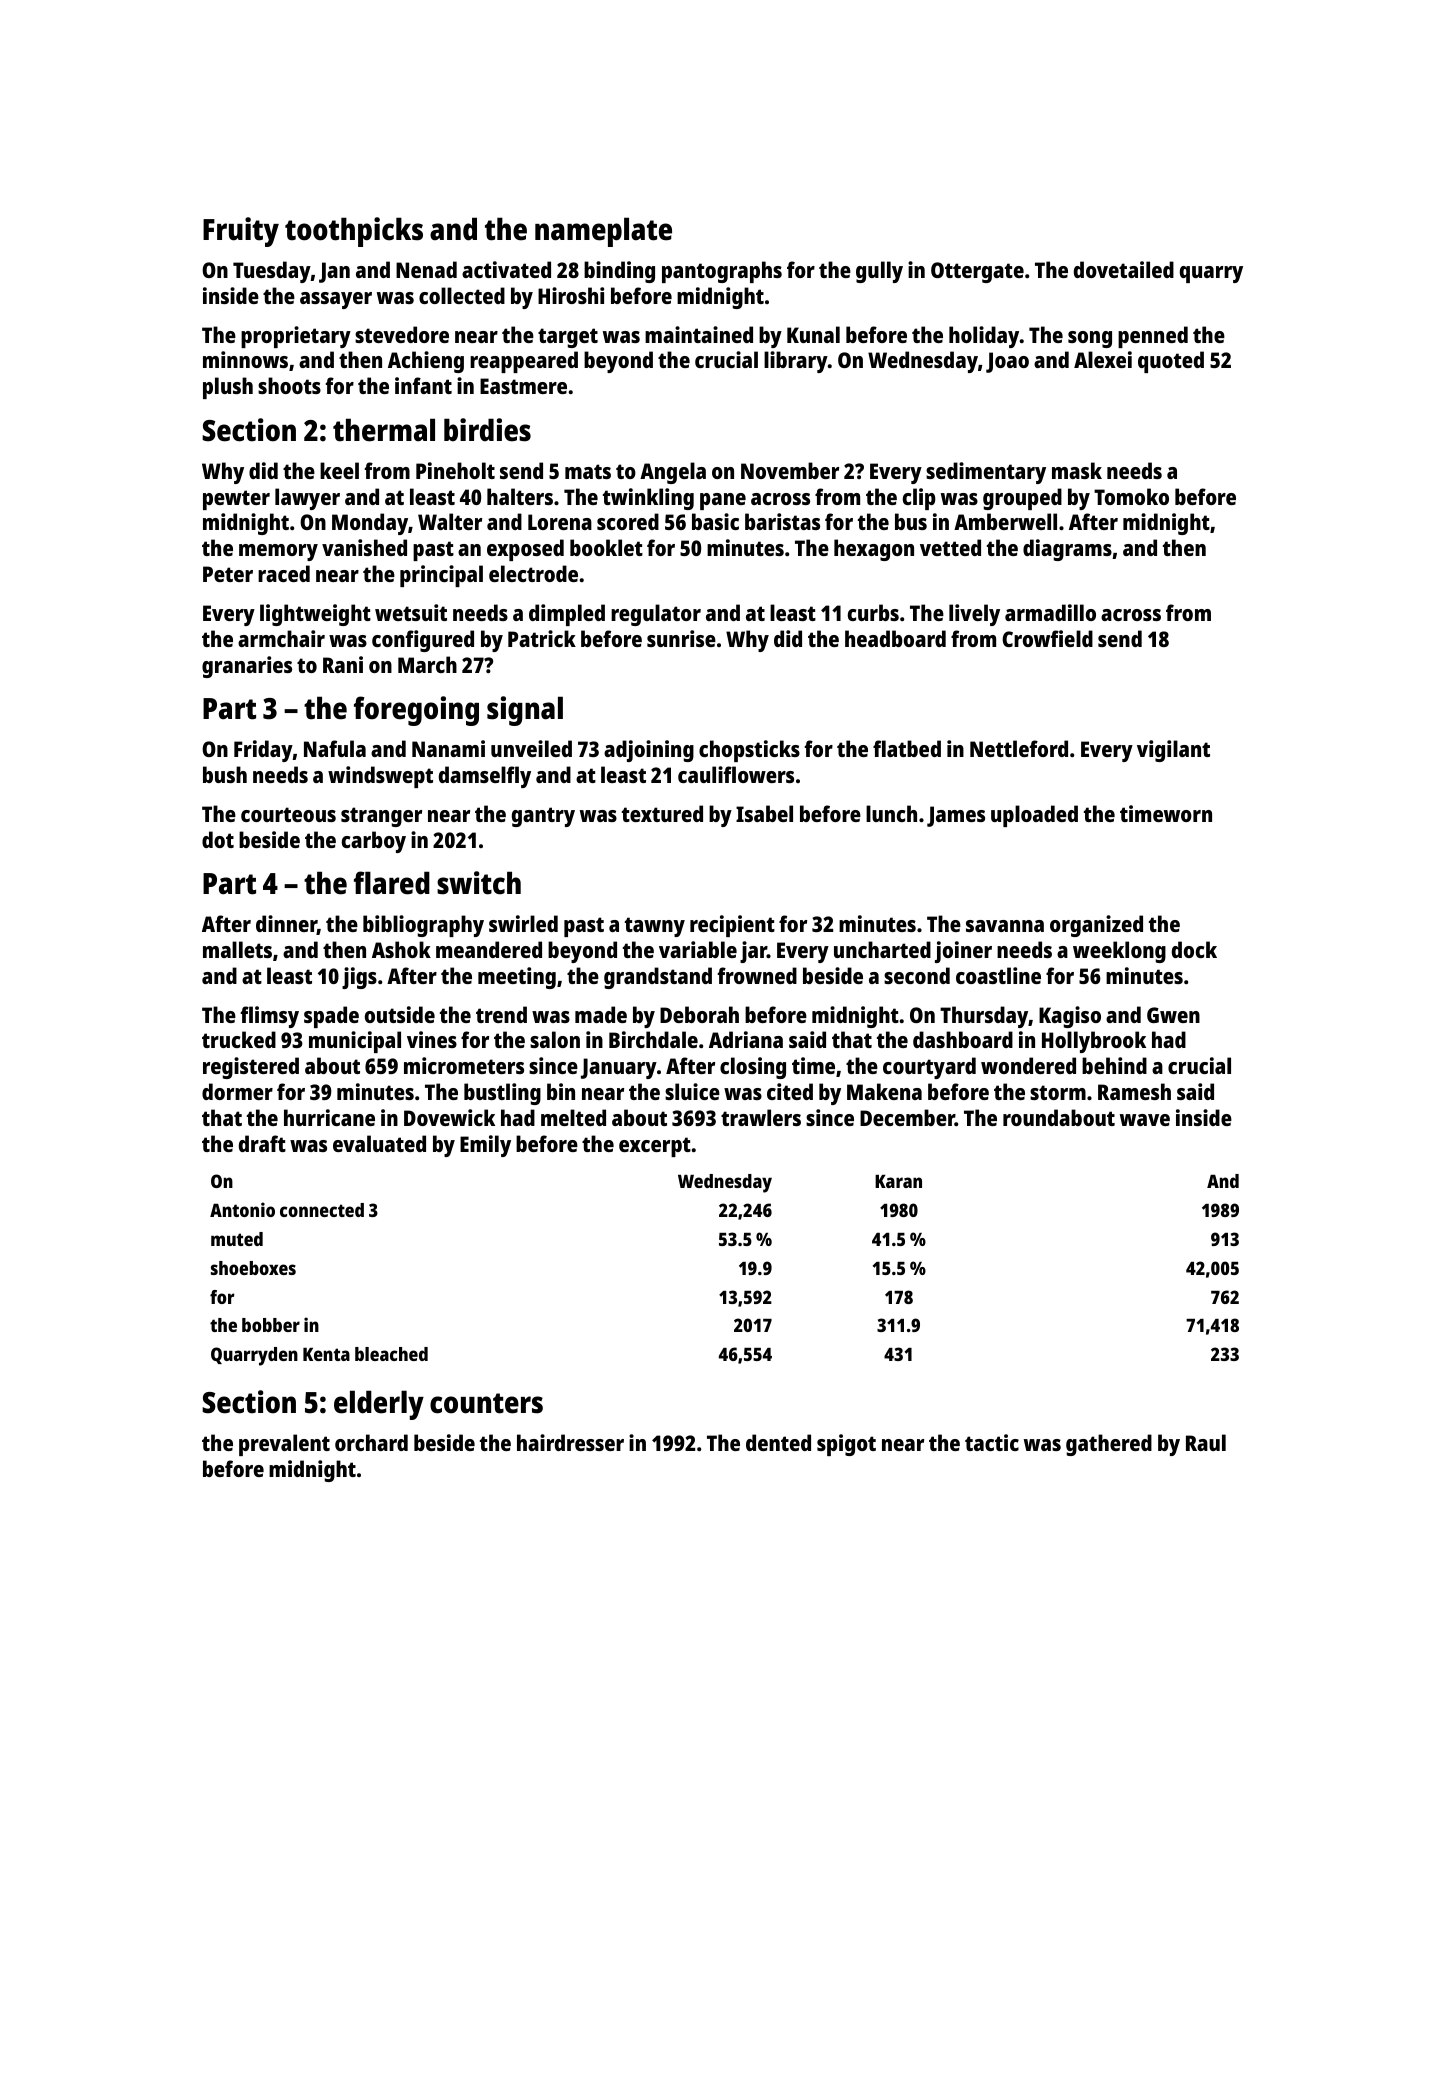 This screenshot has width=1450, height=2100. What do you see at coordinates (322, 1210) in the screenshot?
I see `connected` at bounding box center [322, 1210].
